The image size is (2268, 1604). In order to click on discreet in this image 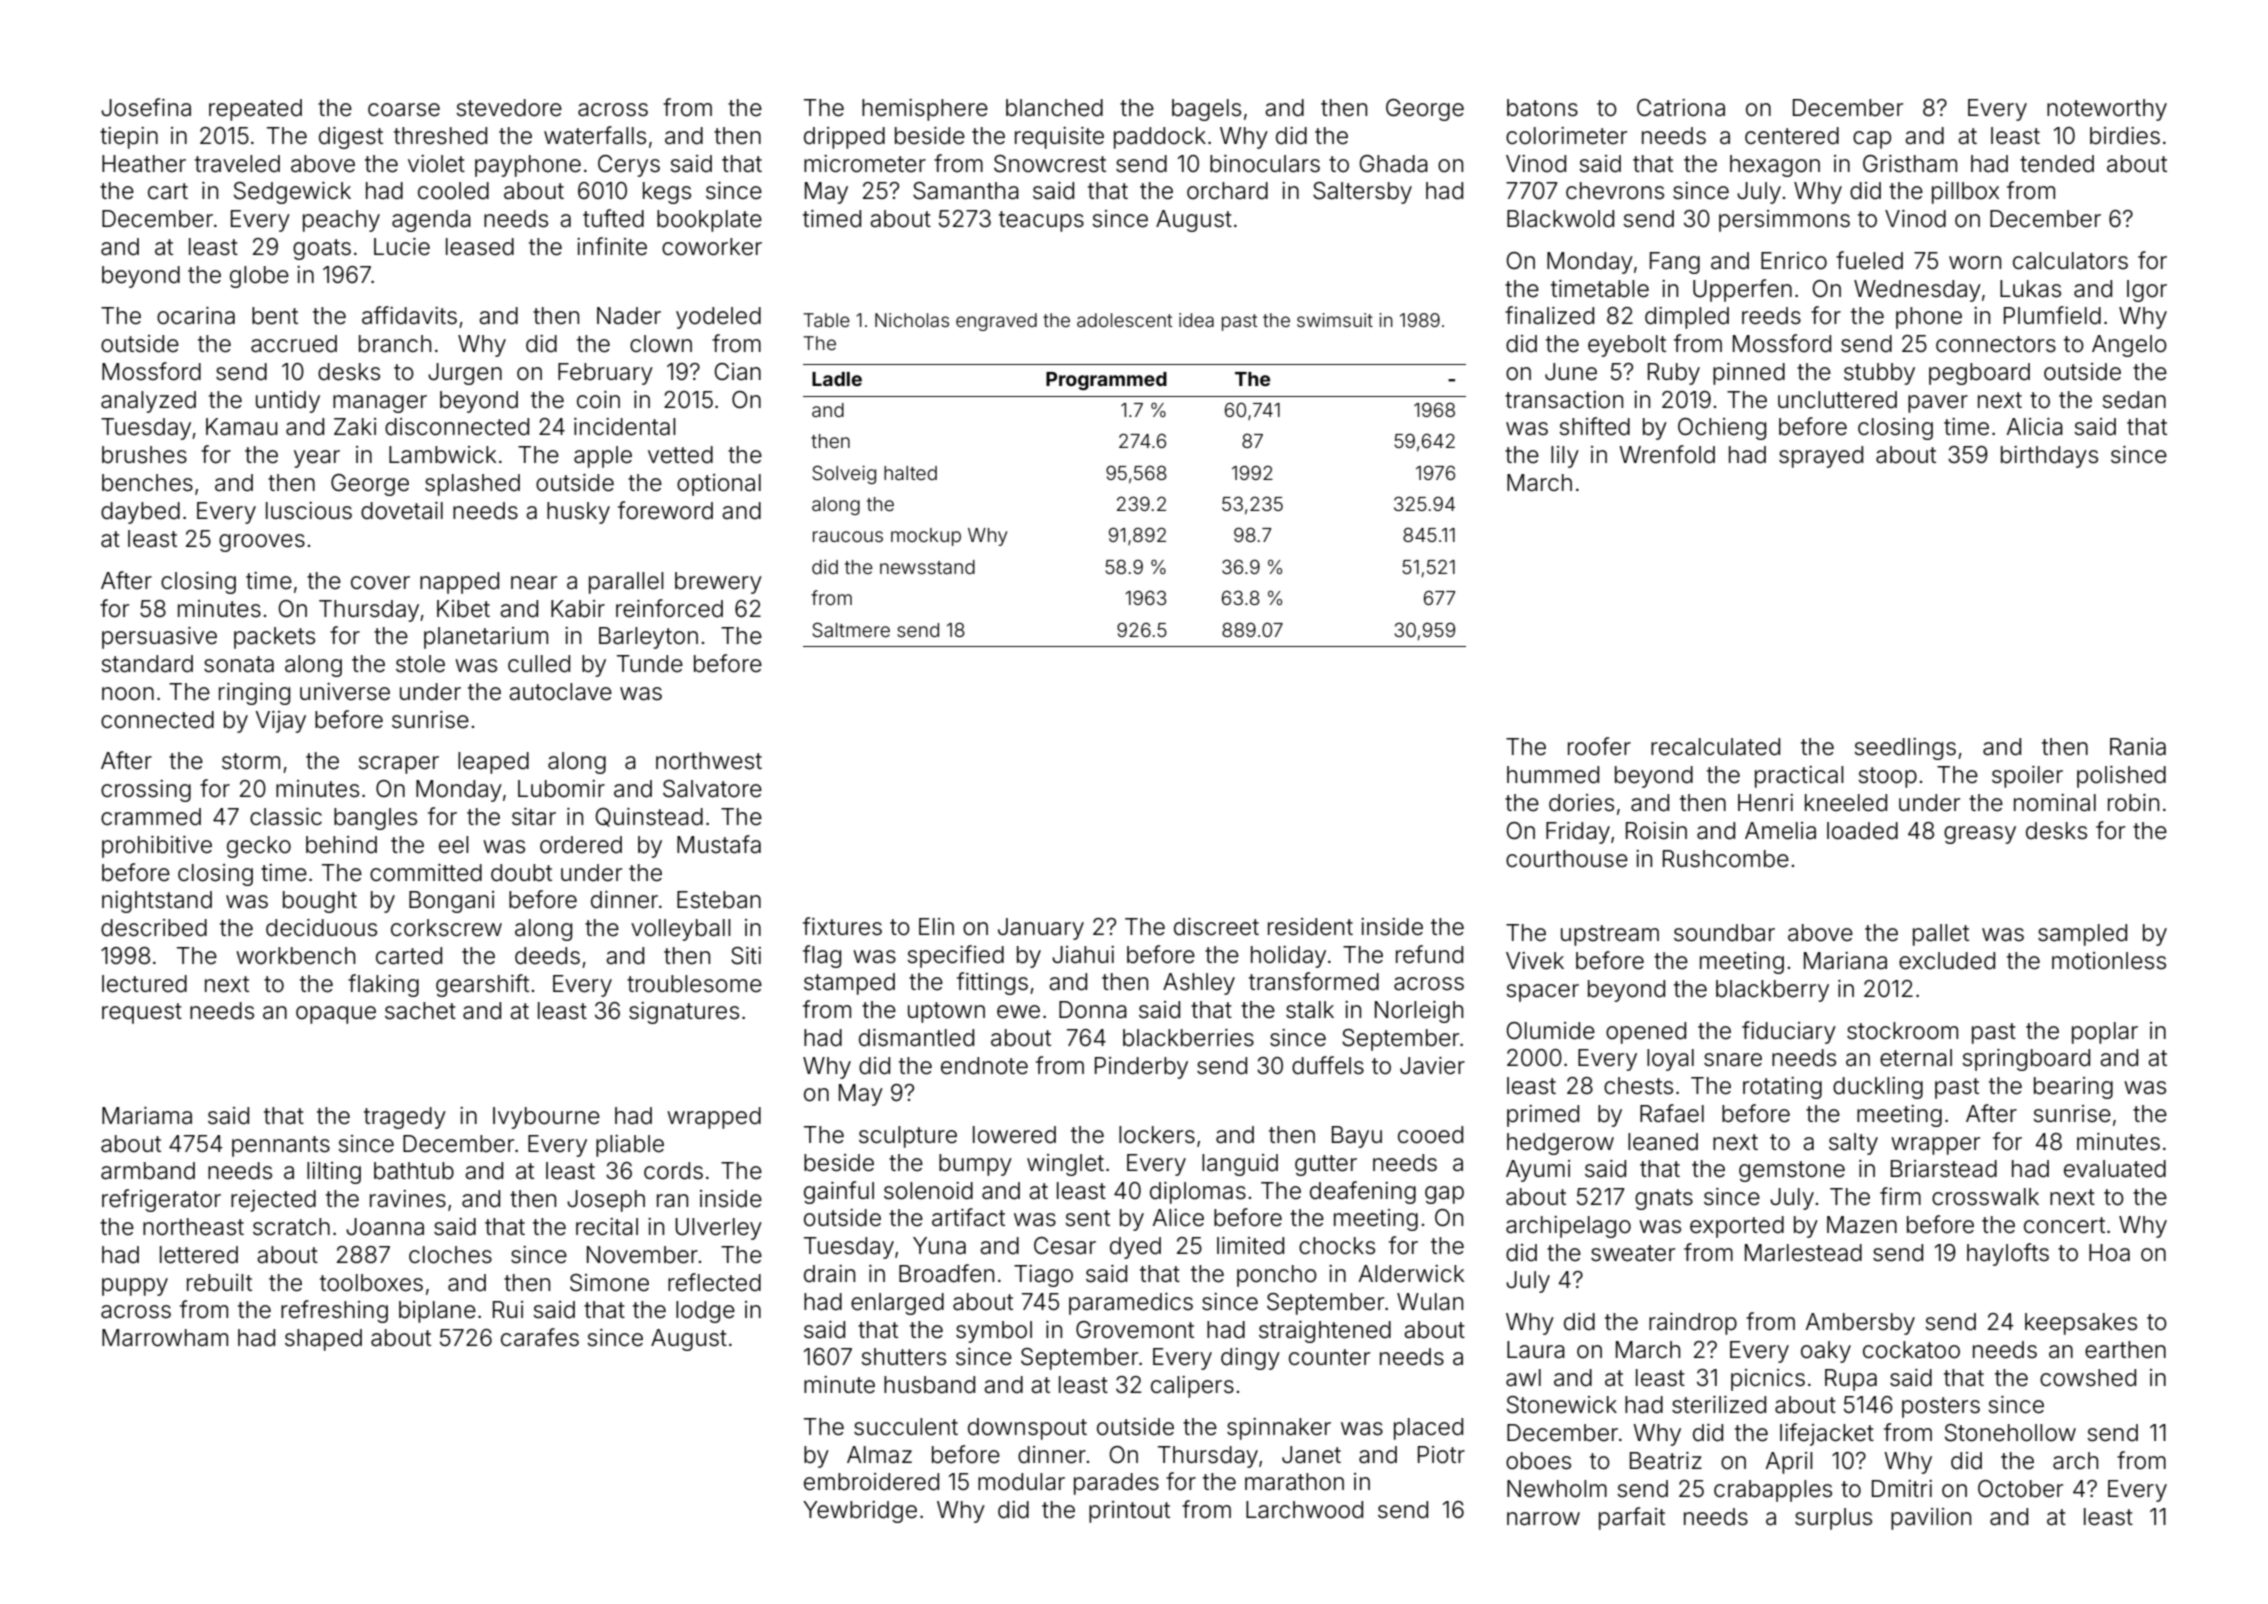, I will do `click(1216, 927)`.
